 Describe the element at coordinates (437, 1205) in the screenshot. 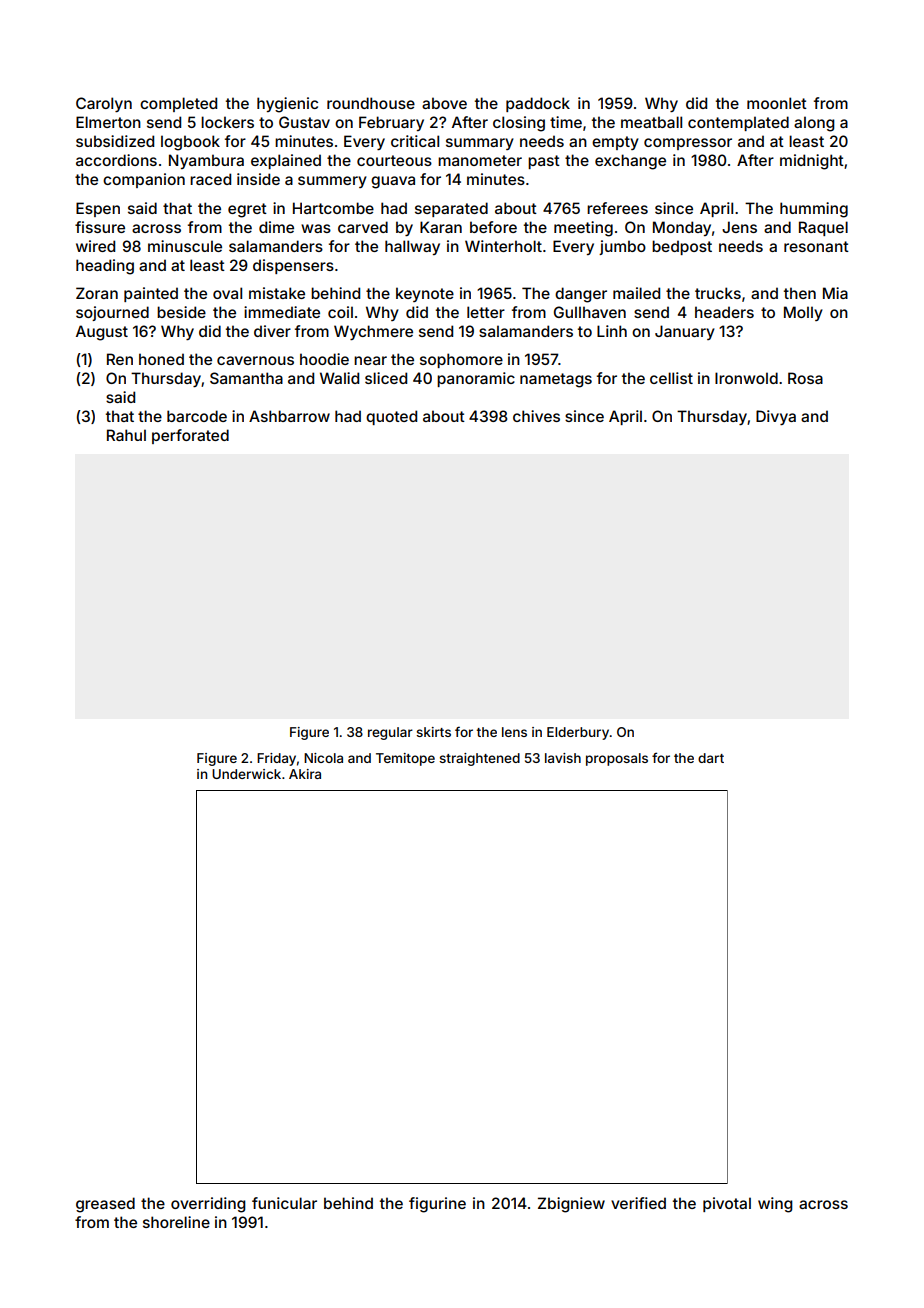

I see `figurine` at that location.
